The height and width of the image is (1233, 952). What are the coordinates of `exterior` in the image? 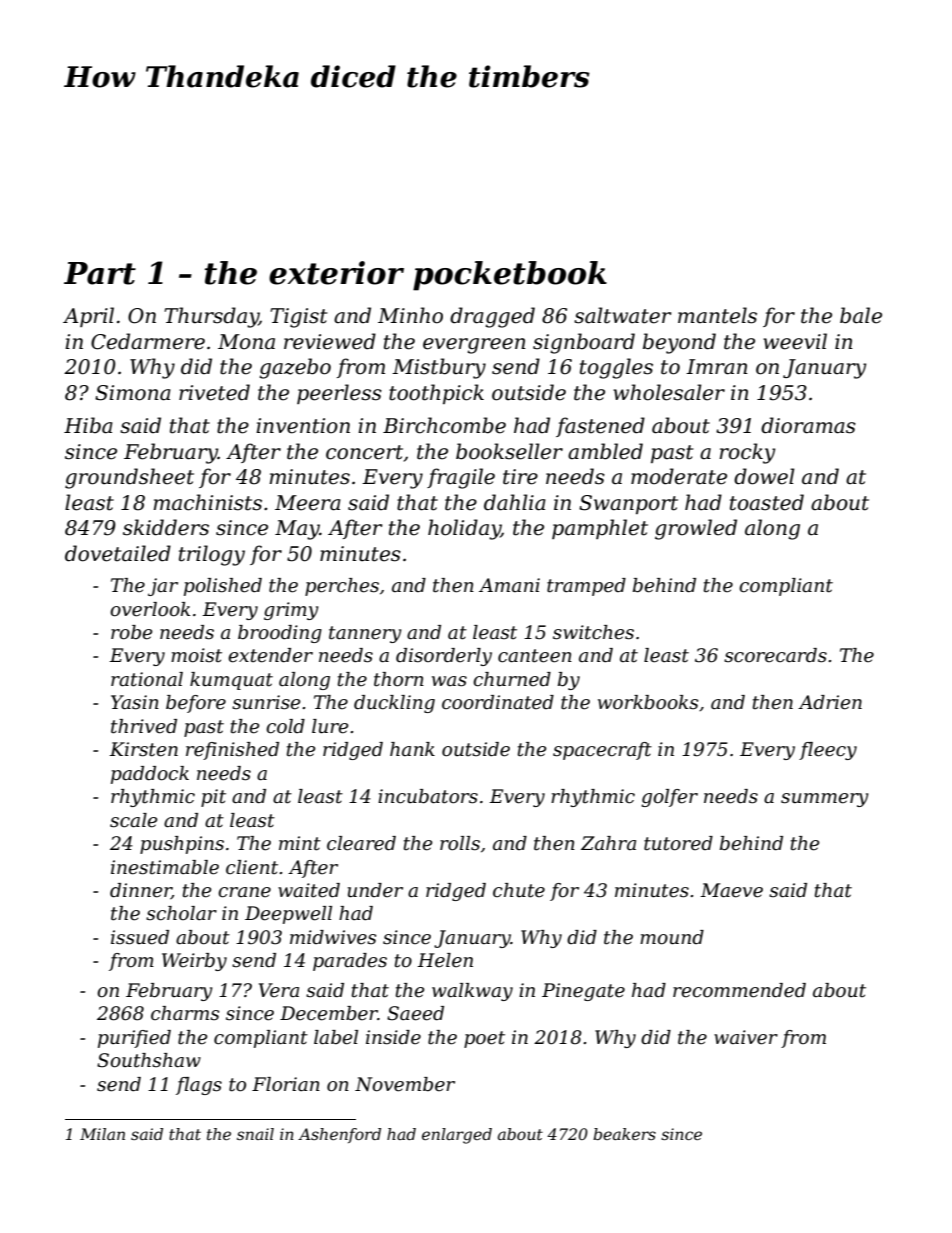 It's located at (336, 273).
